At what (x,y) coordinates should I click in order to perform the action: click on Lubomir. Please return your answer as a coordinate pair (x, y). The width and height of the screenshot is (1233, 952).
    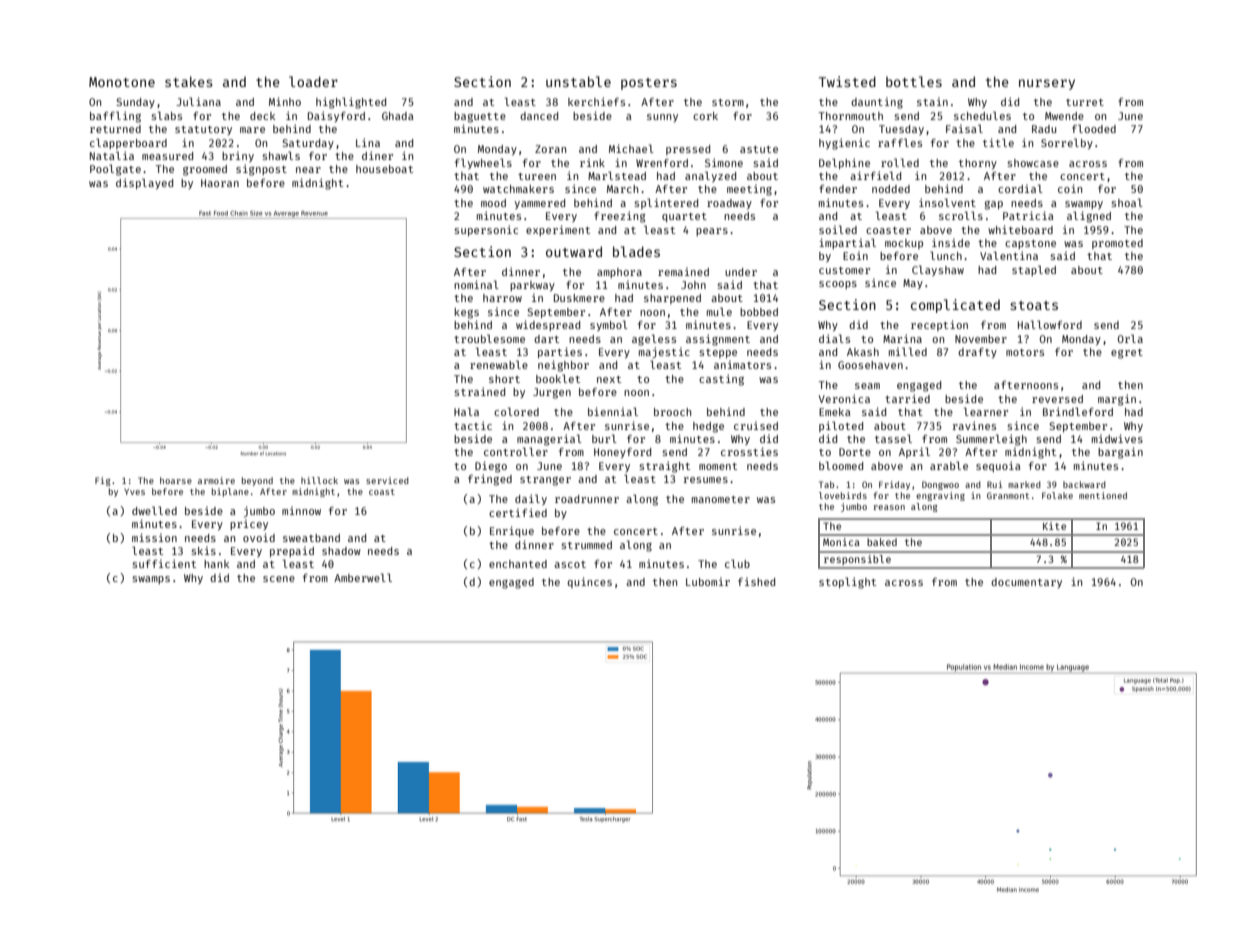
    Looking at the image, I should click on (708, 581).
